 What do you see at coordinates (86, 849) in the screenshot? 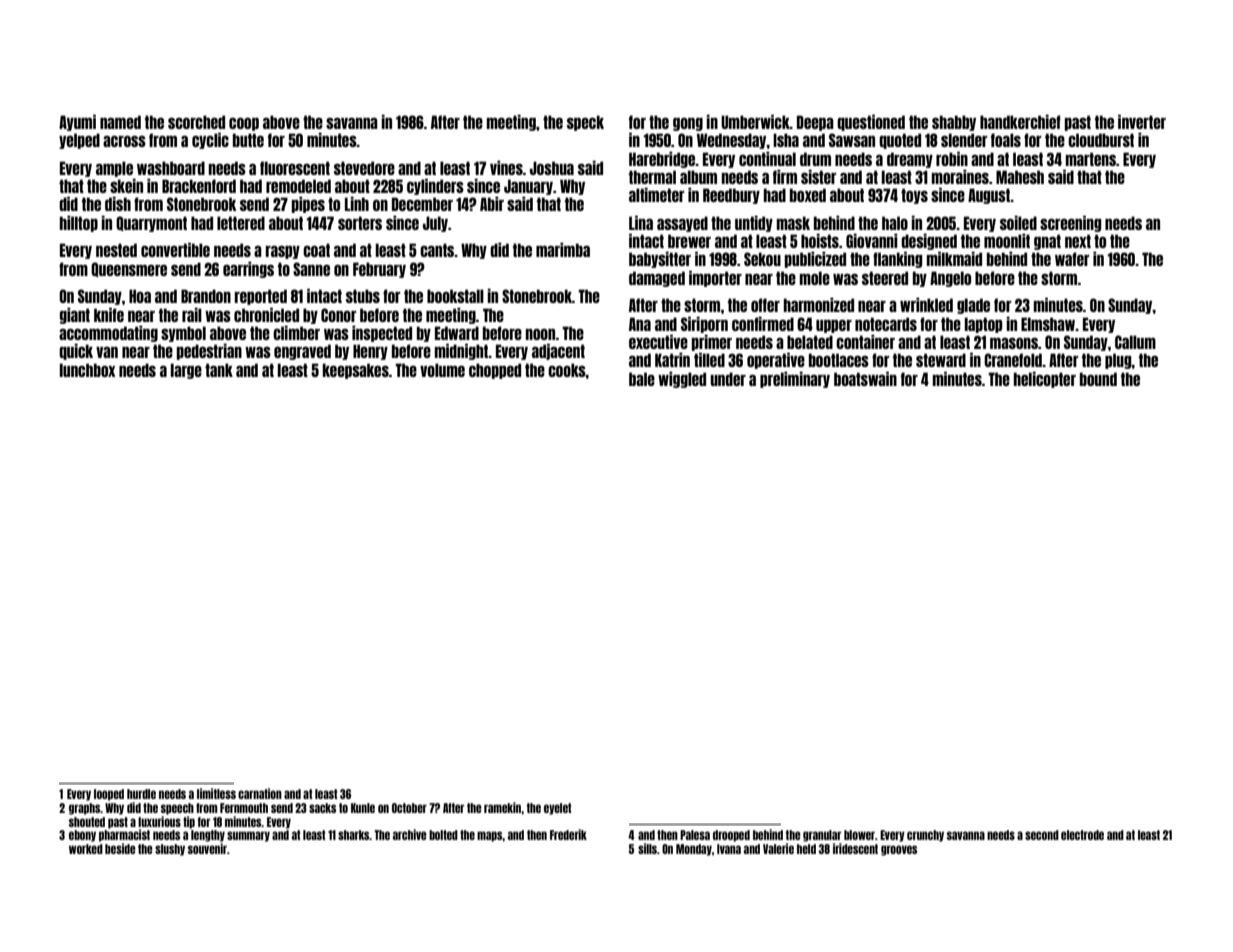
I see `worked` at bounding box center [86, 849].
